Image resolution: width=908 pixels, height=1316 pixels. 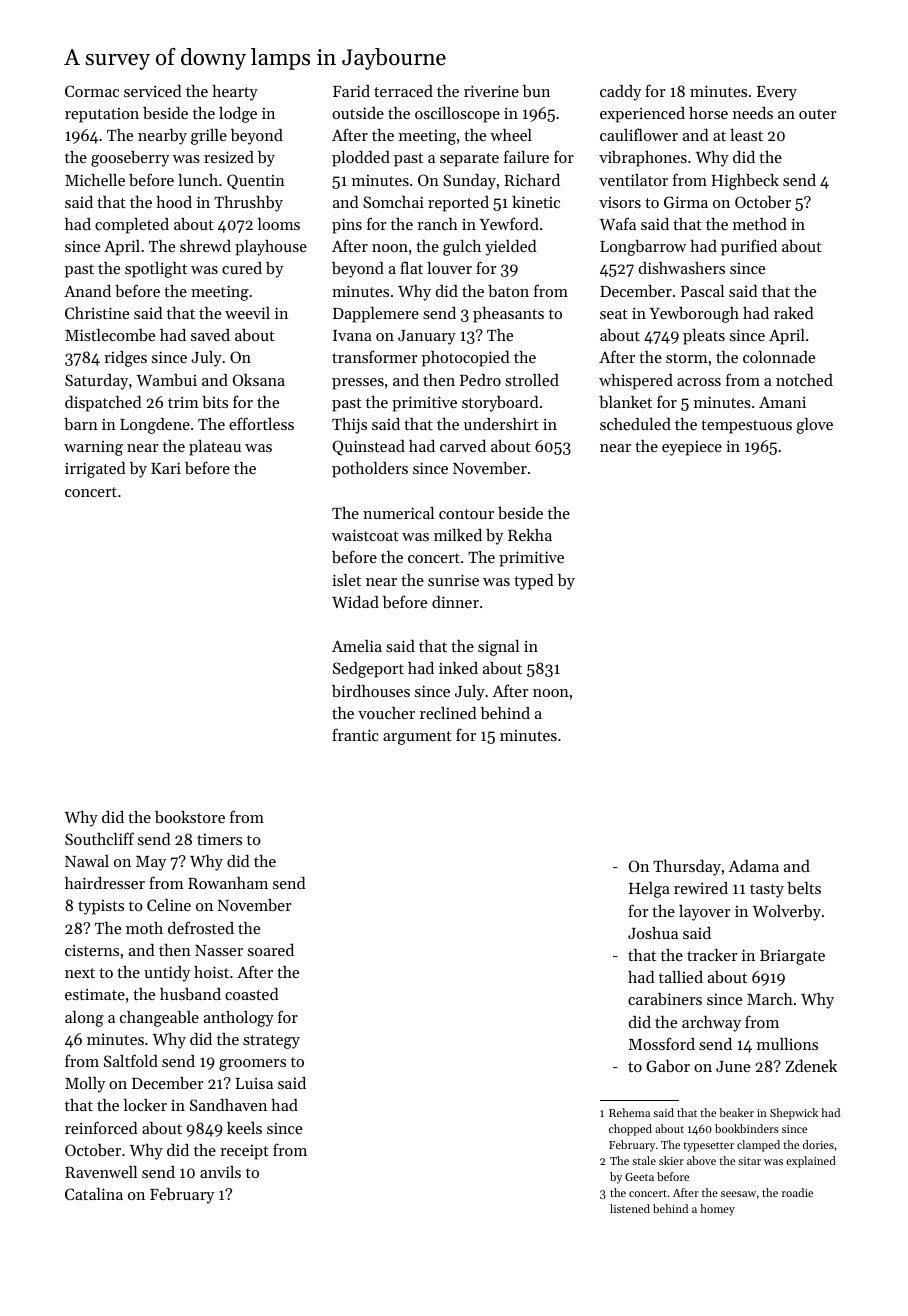 I want to click on typed, so click(x=534, y=582).
